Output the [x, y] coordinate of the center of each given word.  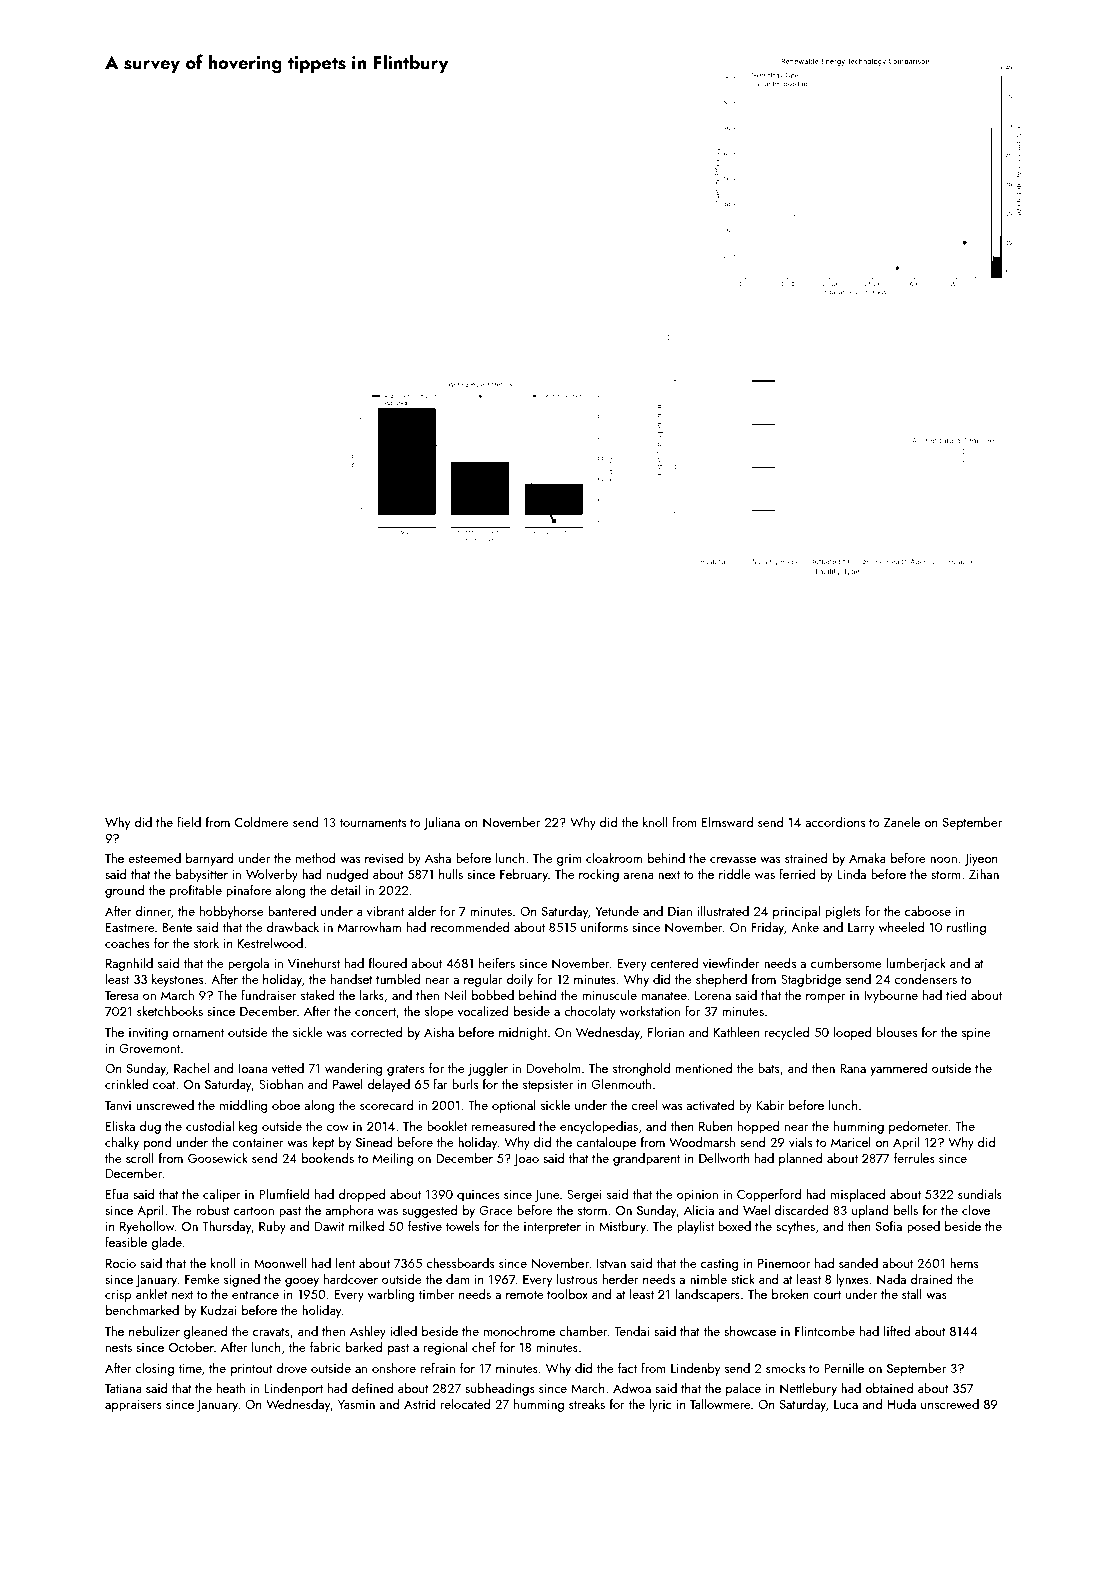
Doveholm [554, 1068]
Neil [455, 995]
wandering [354, 1069]
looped [852, 1033]
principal [796, 912]
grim [569, 860]
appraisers [133, 1406]
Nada [891, 1279]
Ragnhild [129, 964]
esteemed [154, 858]
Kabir [770, 1105]
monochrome [519, 1331]
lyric [660, 1405]
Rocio [121, 1263]
